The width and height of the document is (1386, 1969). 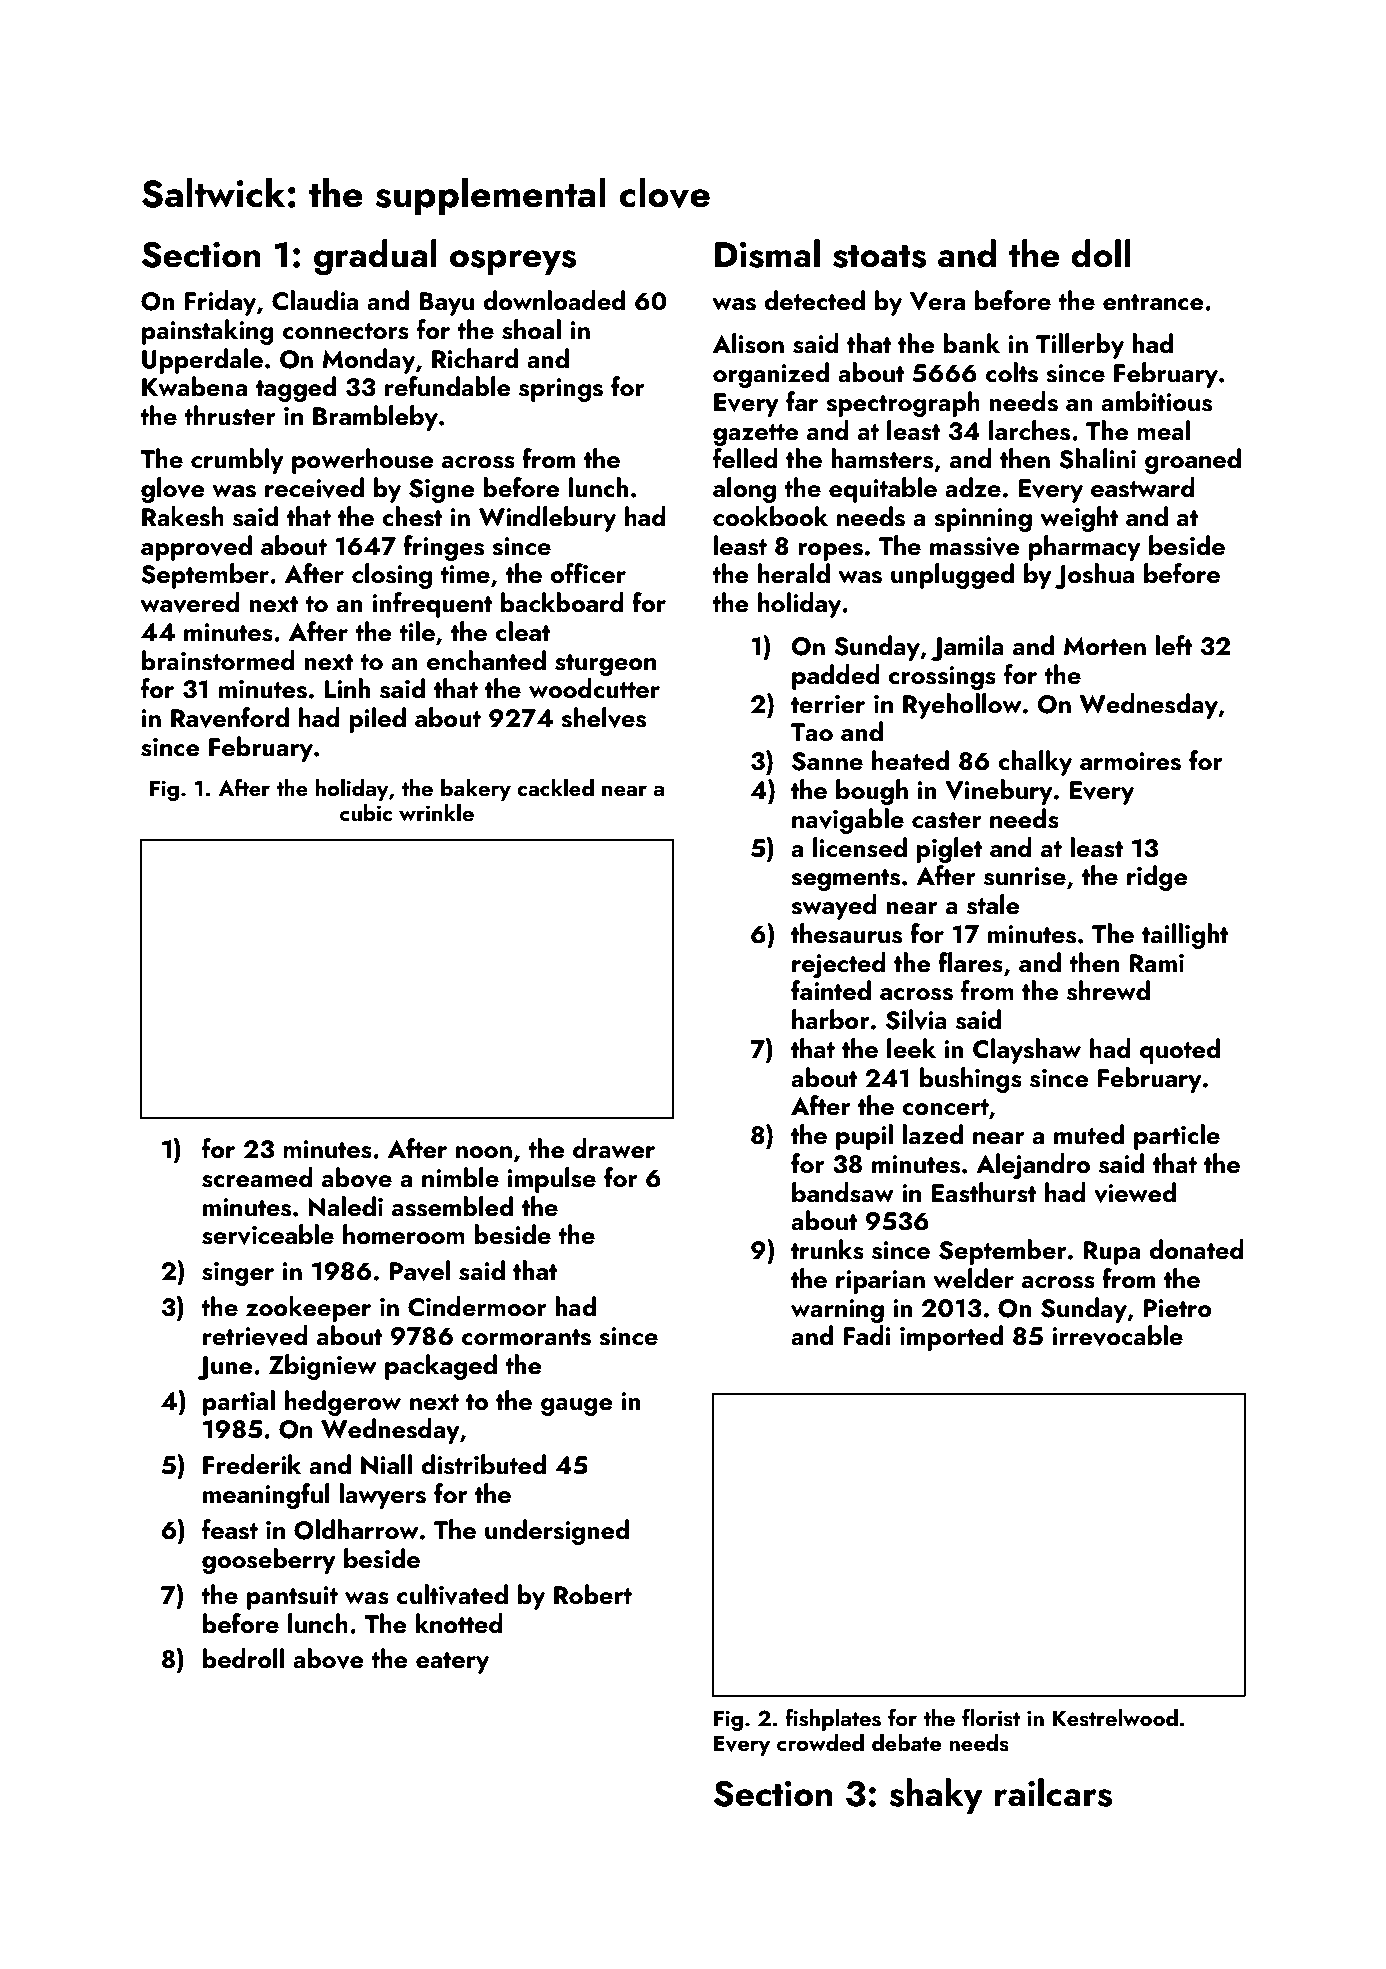 I want to click on drawer, so click(x=614, y=1148).
